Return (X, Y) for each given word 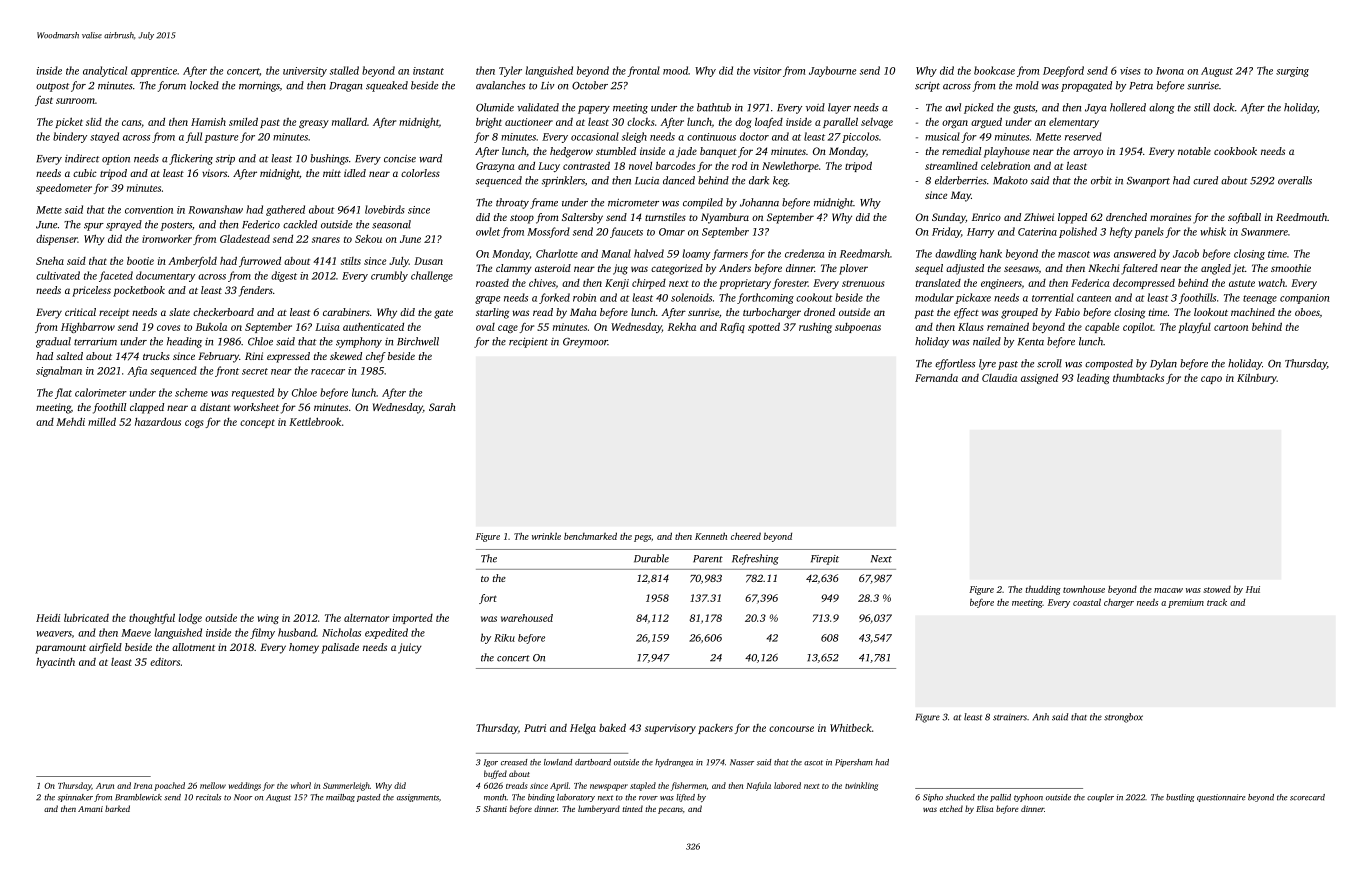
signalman (59, 371)
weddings (244, 786)
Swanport (1148, 182)
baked (612, 727)
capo (1211, 380)
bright (489, 123)
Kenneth (711, 536)
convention (149, 210)
